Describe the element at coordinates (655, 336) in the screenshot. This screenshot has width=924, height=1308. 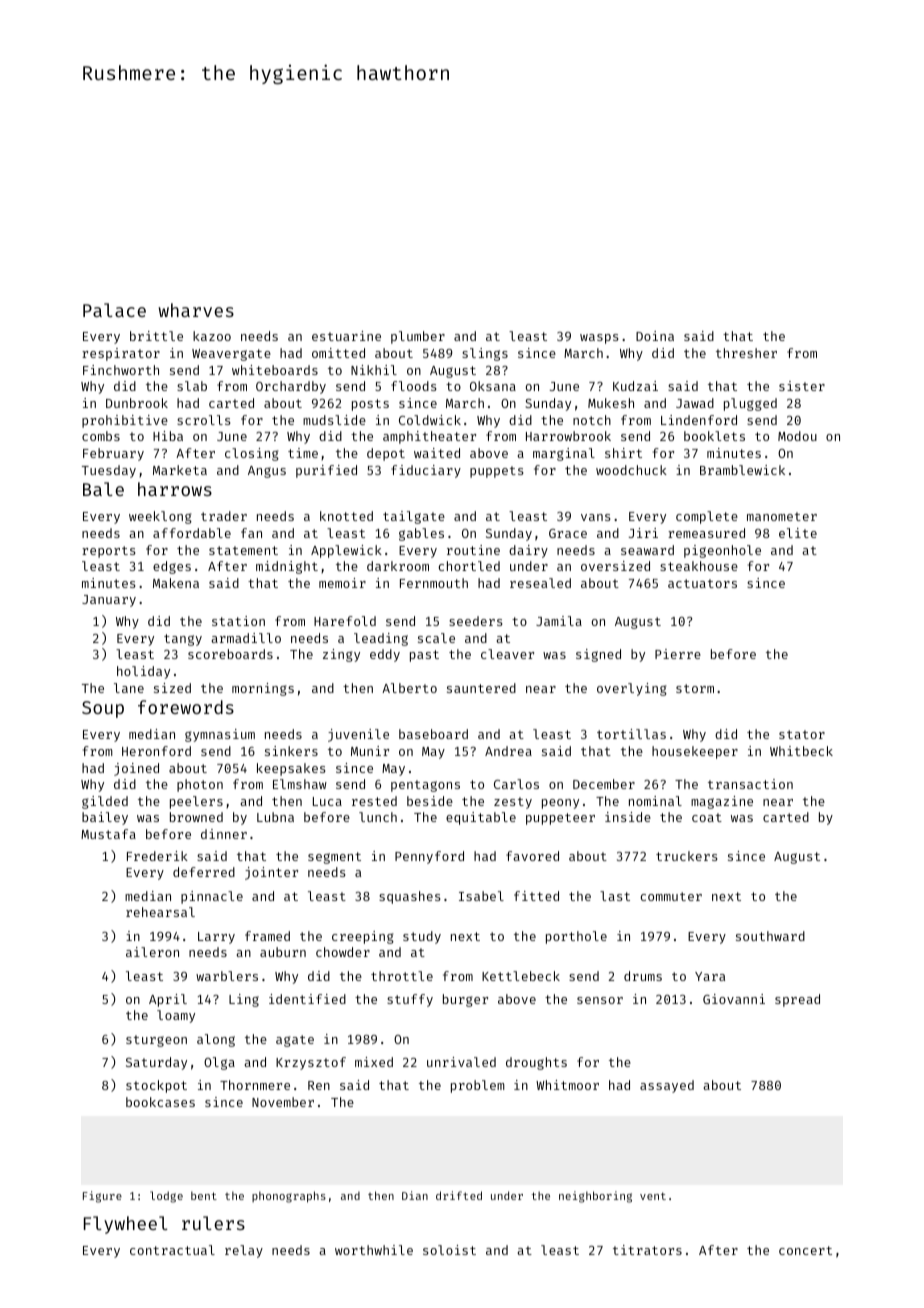
I see `Doina` at that location.
